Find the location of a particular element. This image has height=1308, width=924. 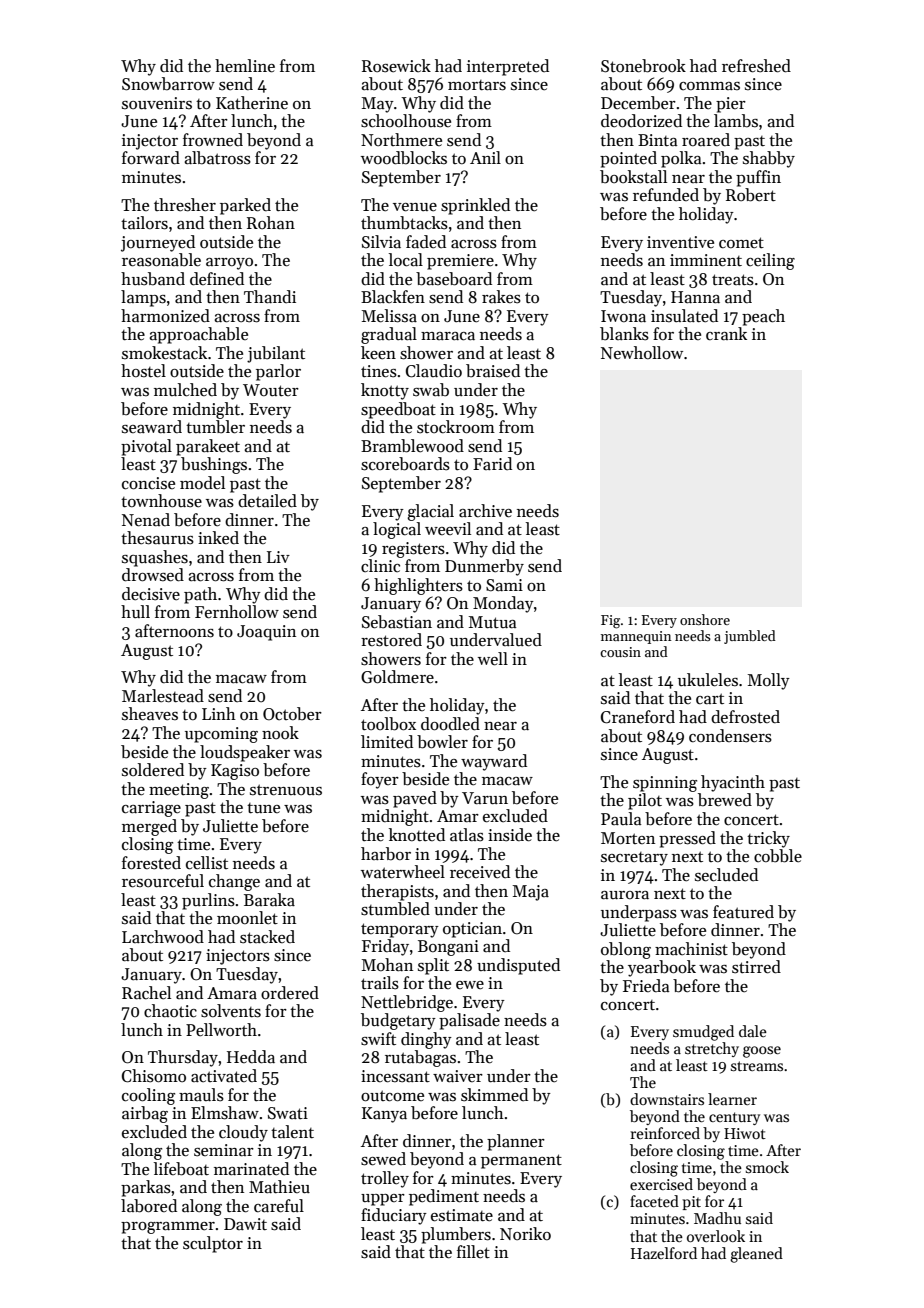

refreshed is located at coordinates (756, 66).
